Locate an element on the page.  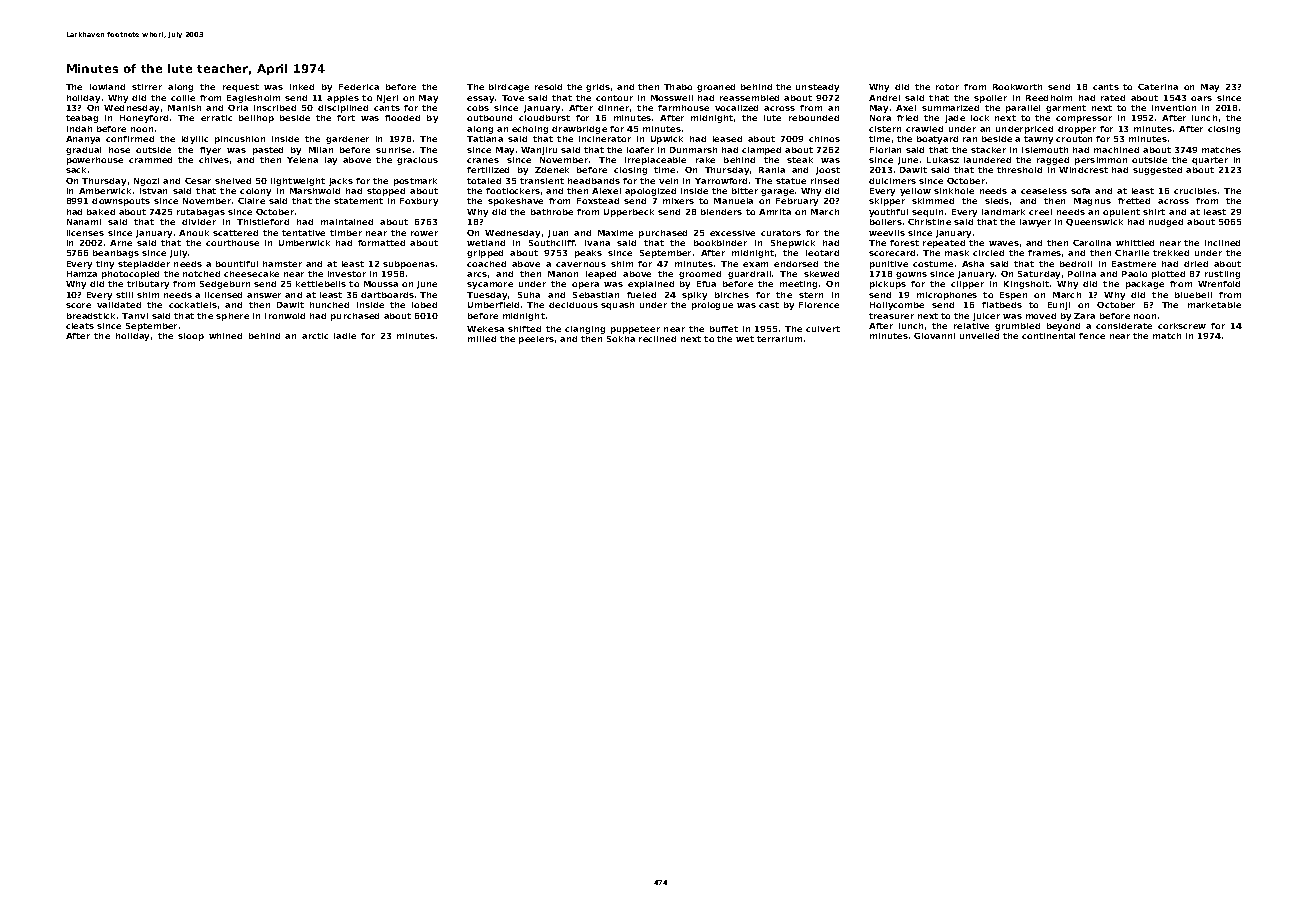
sloop is located at coordinates (191, 337).
